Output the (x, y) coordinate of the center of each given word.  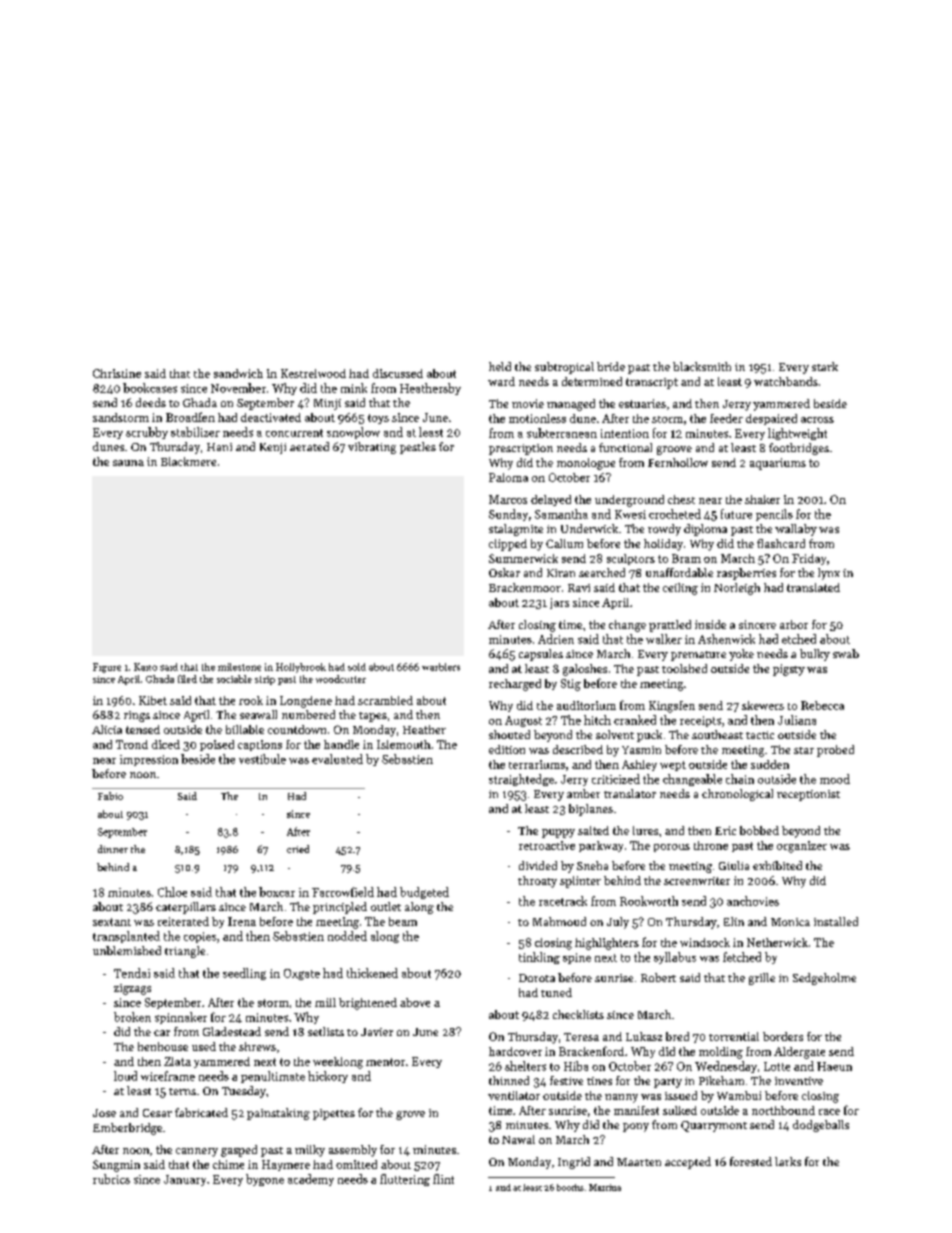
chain (740, 779)
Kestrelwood (313, 373)
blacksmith (702, 366)
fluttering (405, 1180)
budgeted (424, 893)
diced (166, 744)
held (500, 366)
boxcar (277, 892)
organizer (802, 847)
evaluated (337, 759)
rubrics (111, 1179)
